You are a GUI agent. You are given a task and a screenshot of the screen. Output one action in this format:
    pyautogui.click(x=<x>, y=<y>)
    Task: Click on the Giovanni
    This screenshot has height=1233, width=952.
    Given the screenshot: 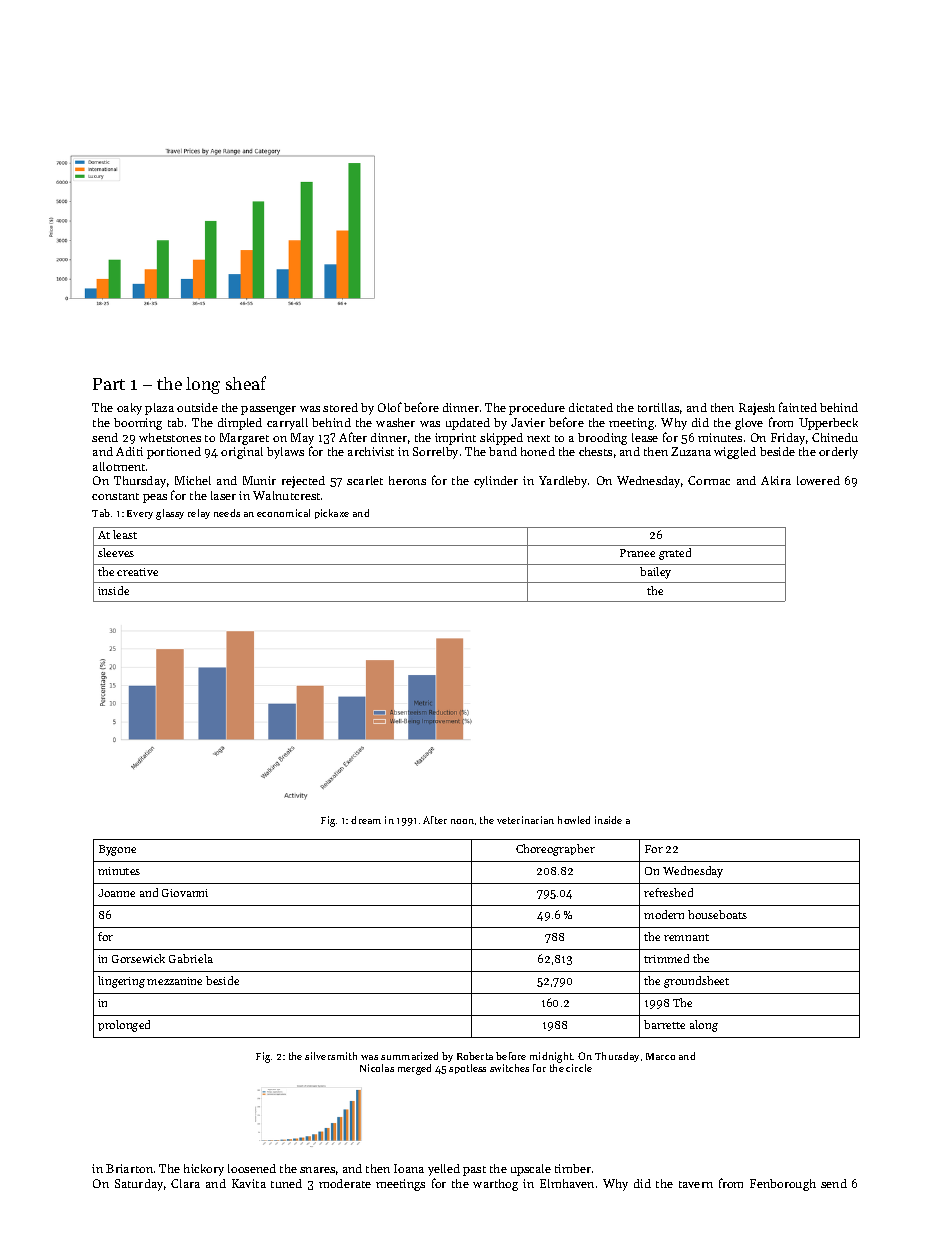 What is the action you would take?
    pyautogui.click(x=185, y=893)
